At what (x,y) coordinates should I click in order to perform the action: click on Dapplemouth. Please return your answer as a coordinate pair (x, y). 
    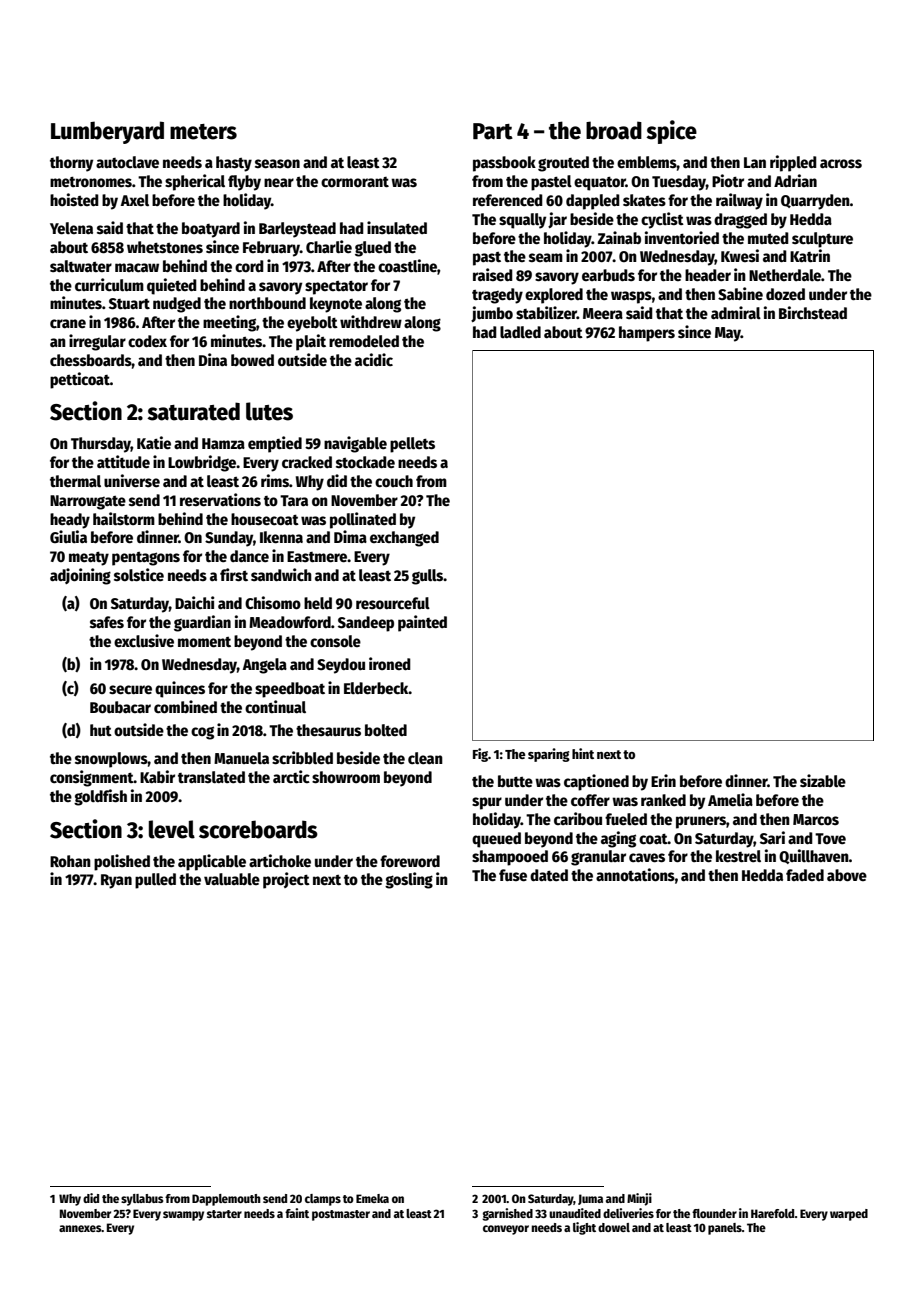
    Looking at the image, I should click on (226, 1200).
